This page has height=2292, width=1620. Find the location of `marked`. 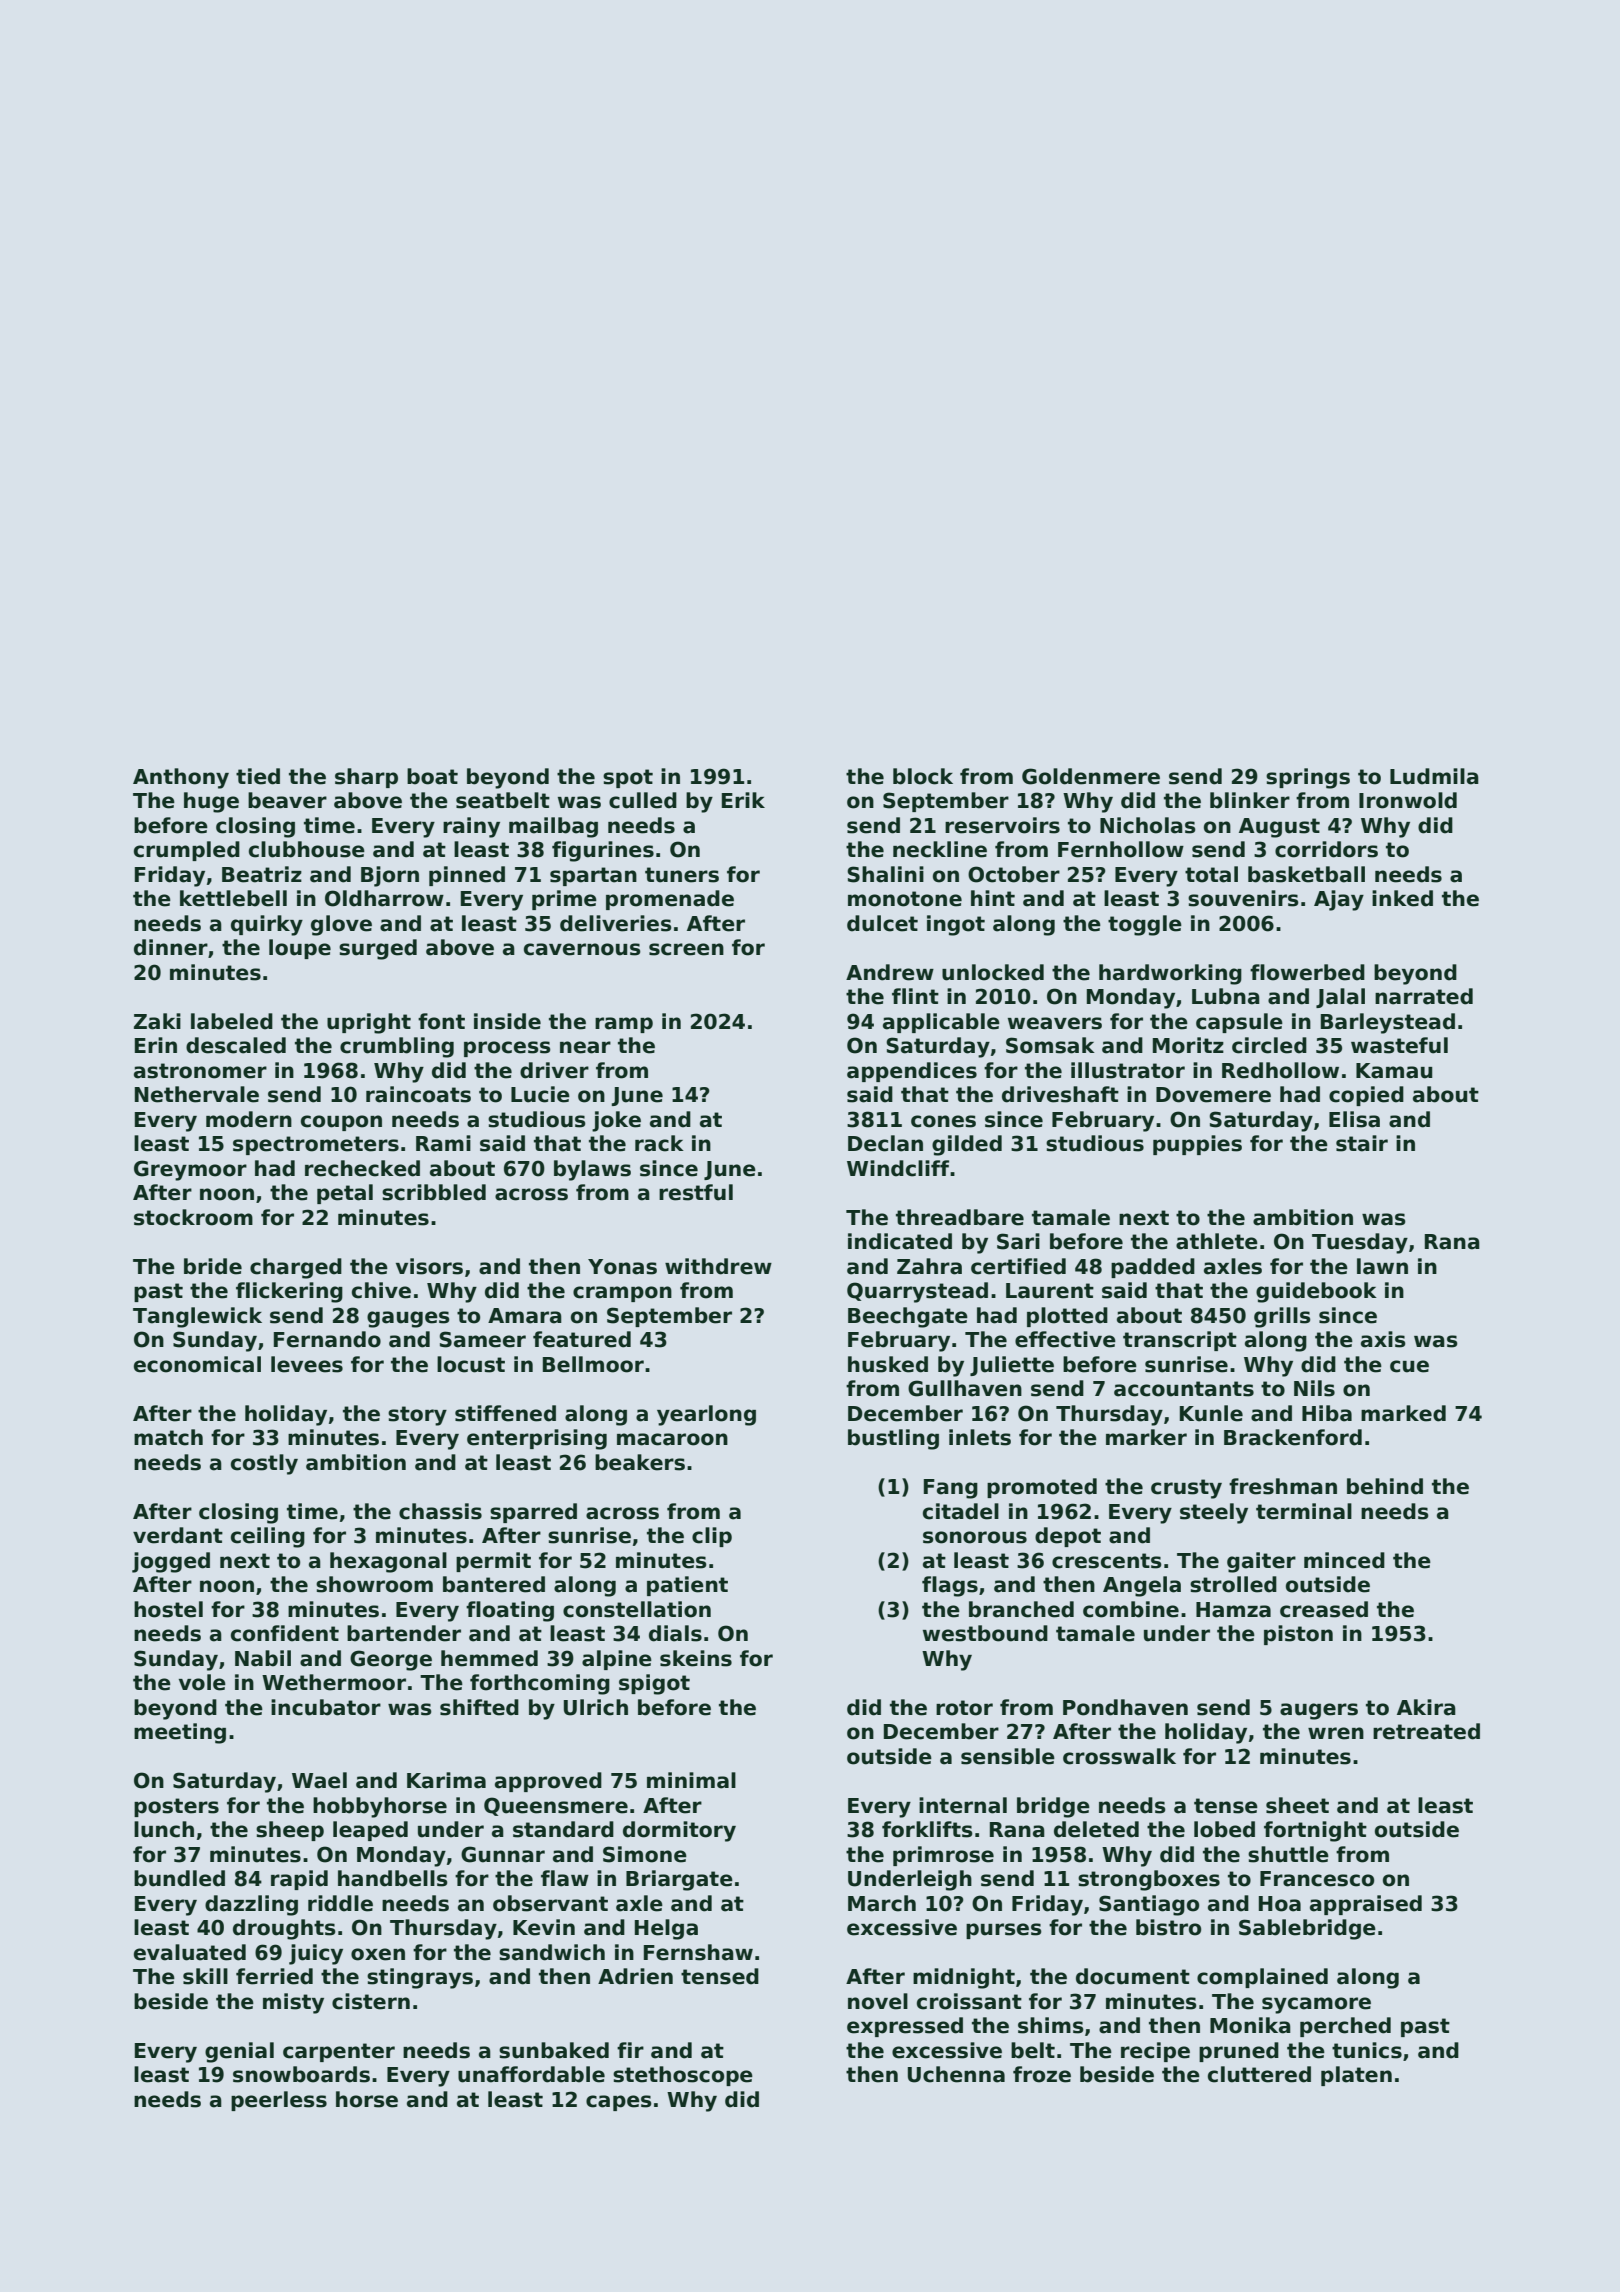

marked is located at coordinates (1403, 1413).
